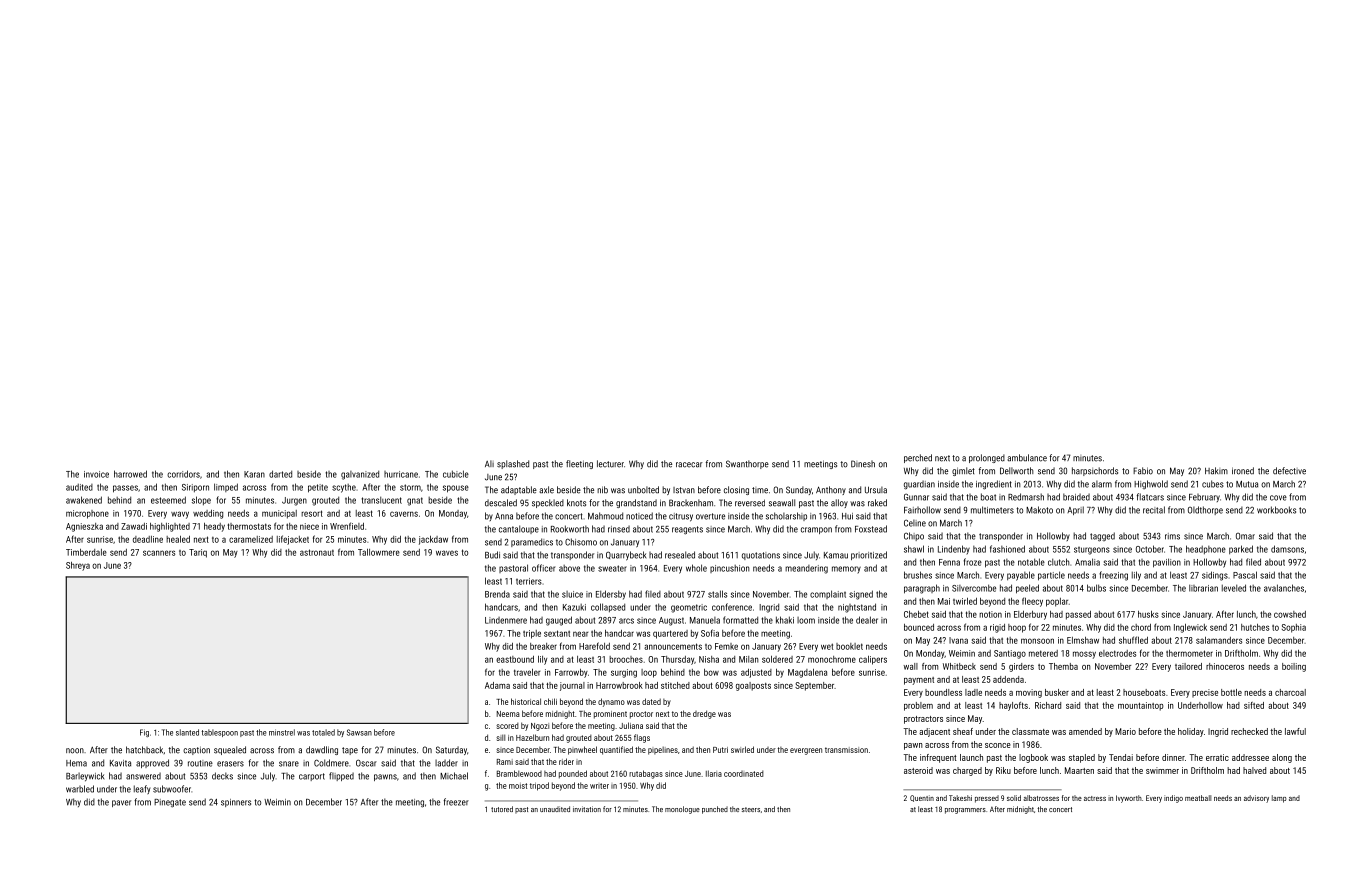  I want to click on cowshed, so click(1290, 614).
